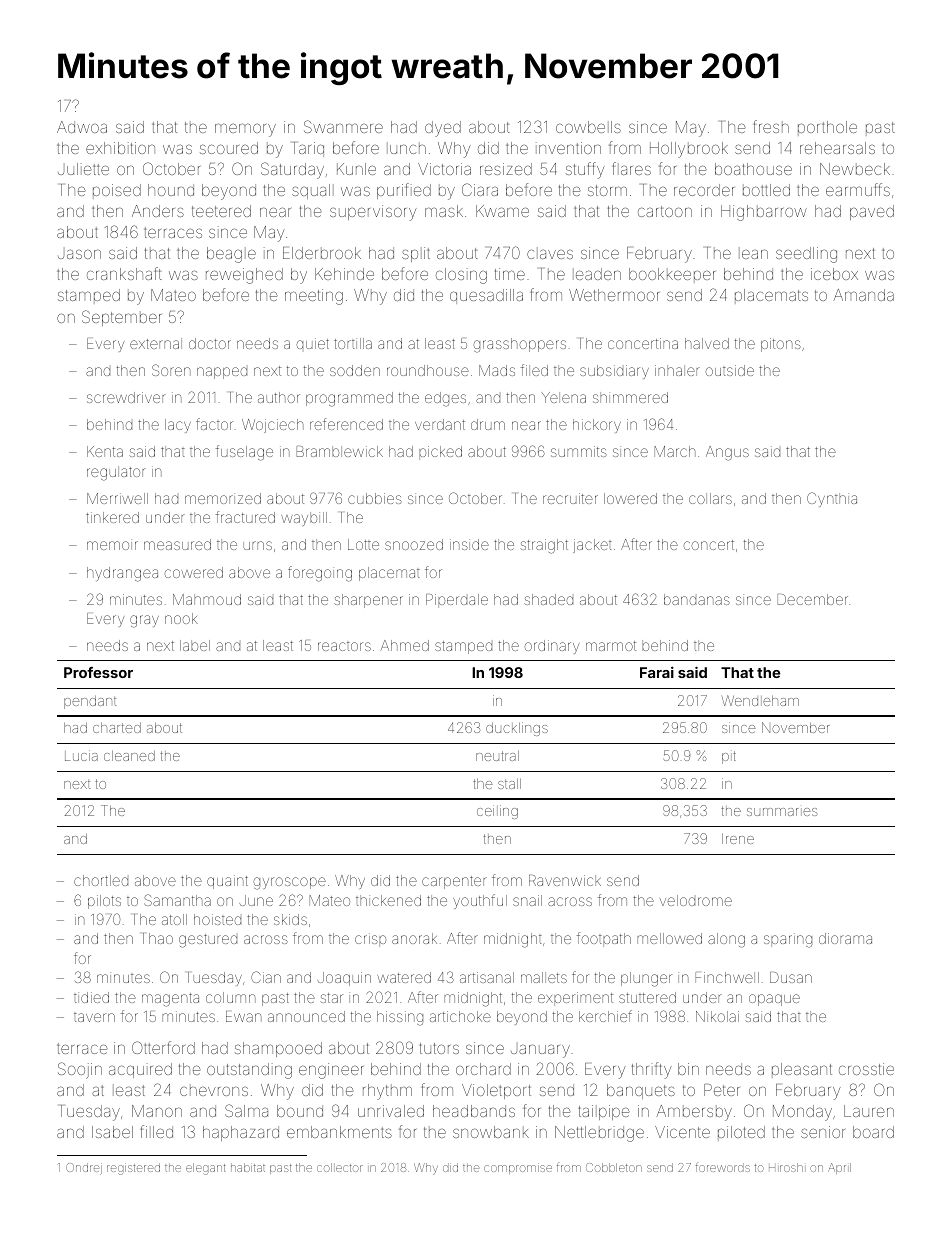  What do you see at coordinates (579, 451) in the screenshot?
I see `summits` at bounding box center [579, 451].
